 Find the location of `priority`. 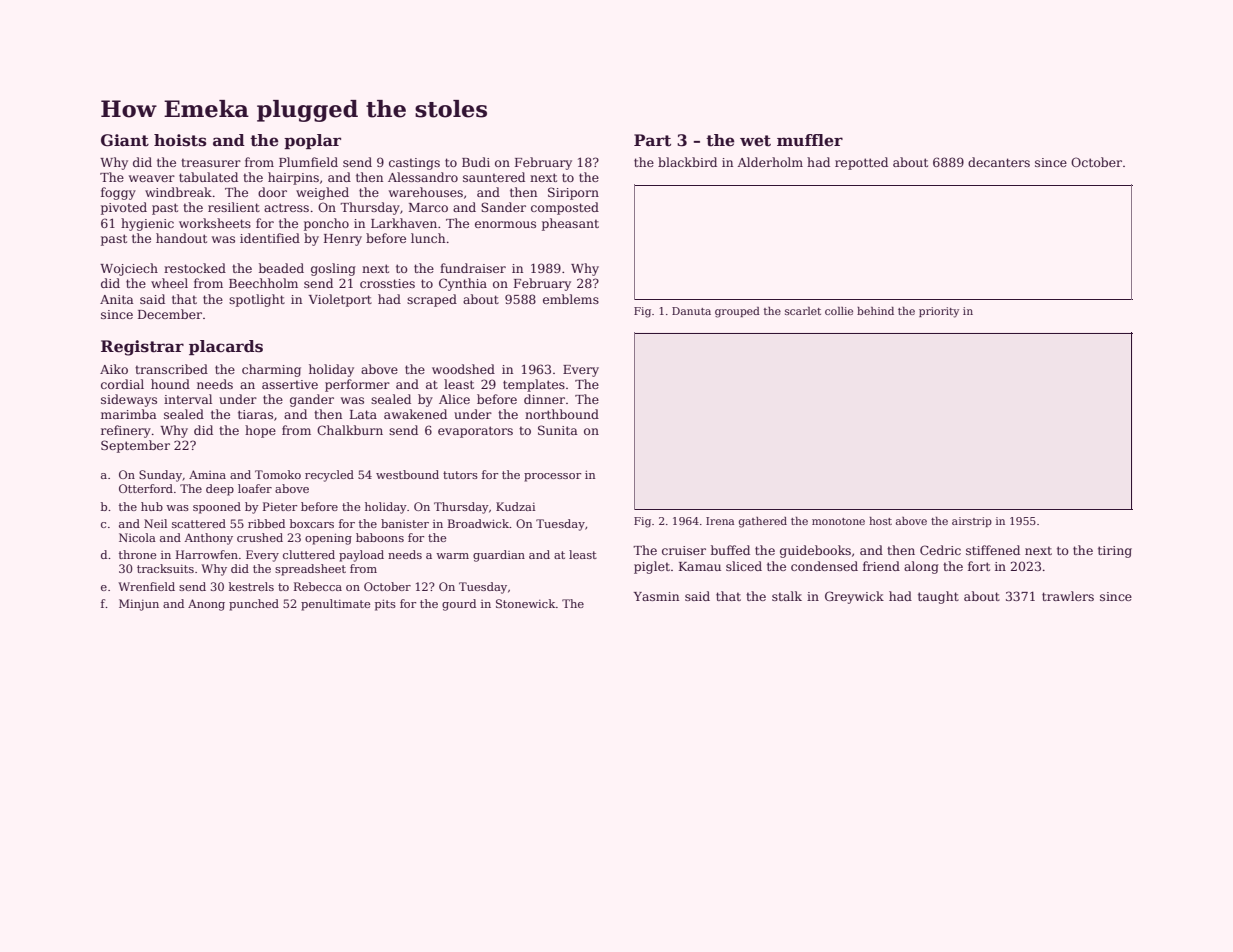

priority is located at coordinates (939, 312).
